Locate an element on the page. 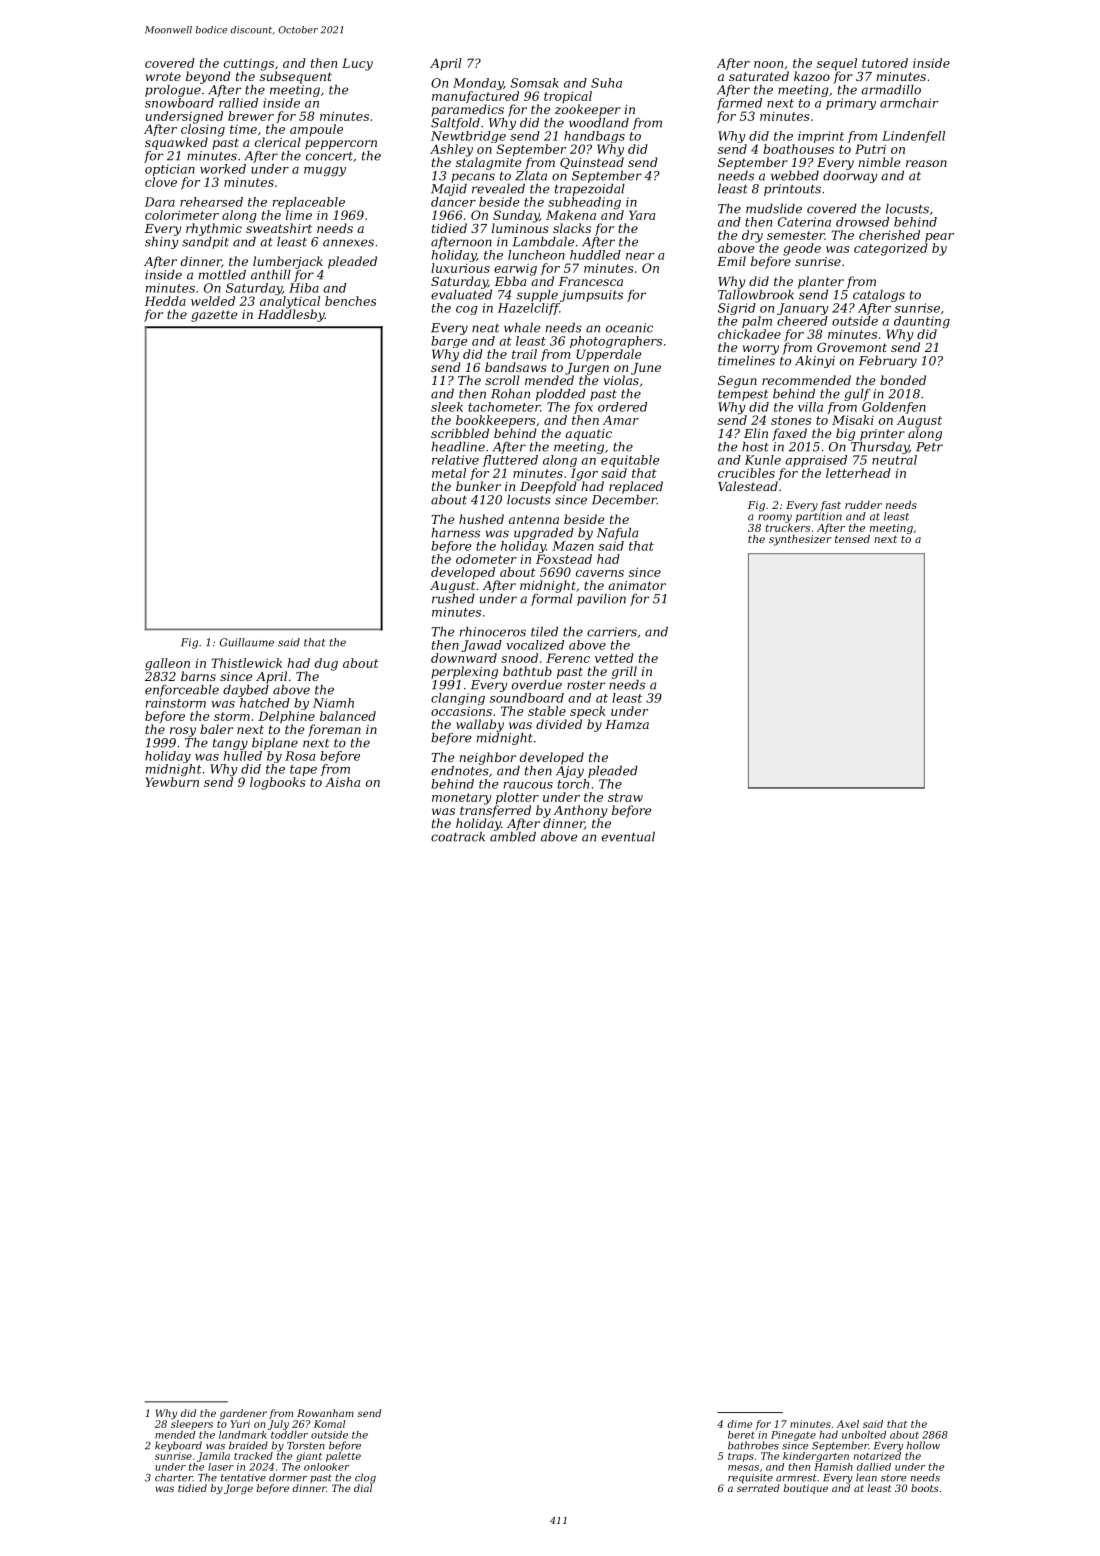 Image resolution: width=1100 pixels, height=1556 pixels. dry is located at coordinates (752, 236).
